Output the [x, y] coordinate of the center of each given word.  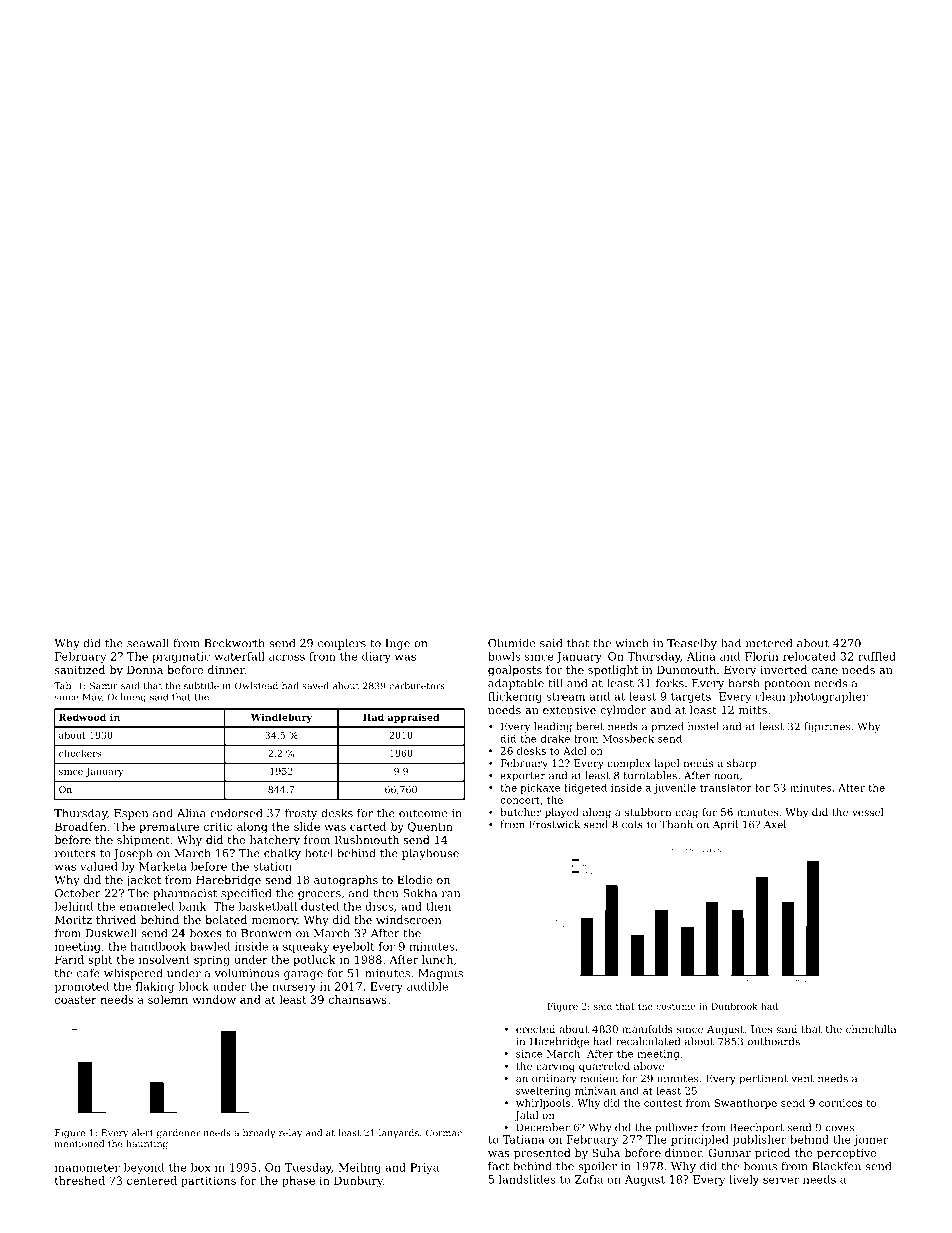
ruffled [877, 656]
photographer [828, 697]
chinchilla [871, 1029]
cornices [840, 1103]
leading [553, 727]
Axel [775, 824]
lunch [437, 959]
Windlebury [281, 718]
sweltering [543, 1091]
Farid [69, 959]
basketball [268, 906]
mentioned [79, 1144]
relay [290, 1133]
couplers [342, 644]
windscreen [408, 919]
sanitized [80, 669]
